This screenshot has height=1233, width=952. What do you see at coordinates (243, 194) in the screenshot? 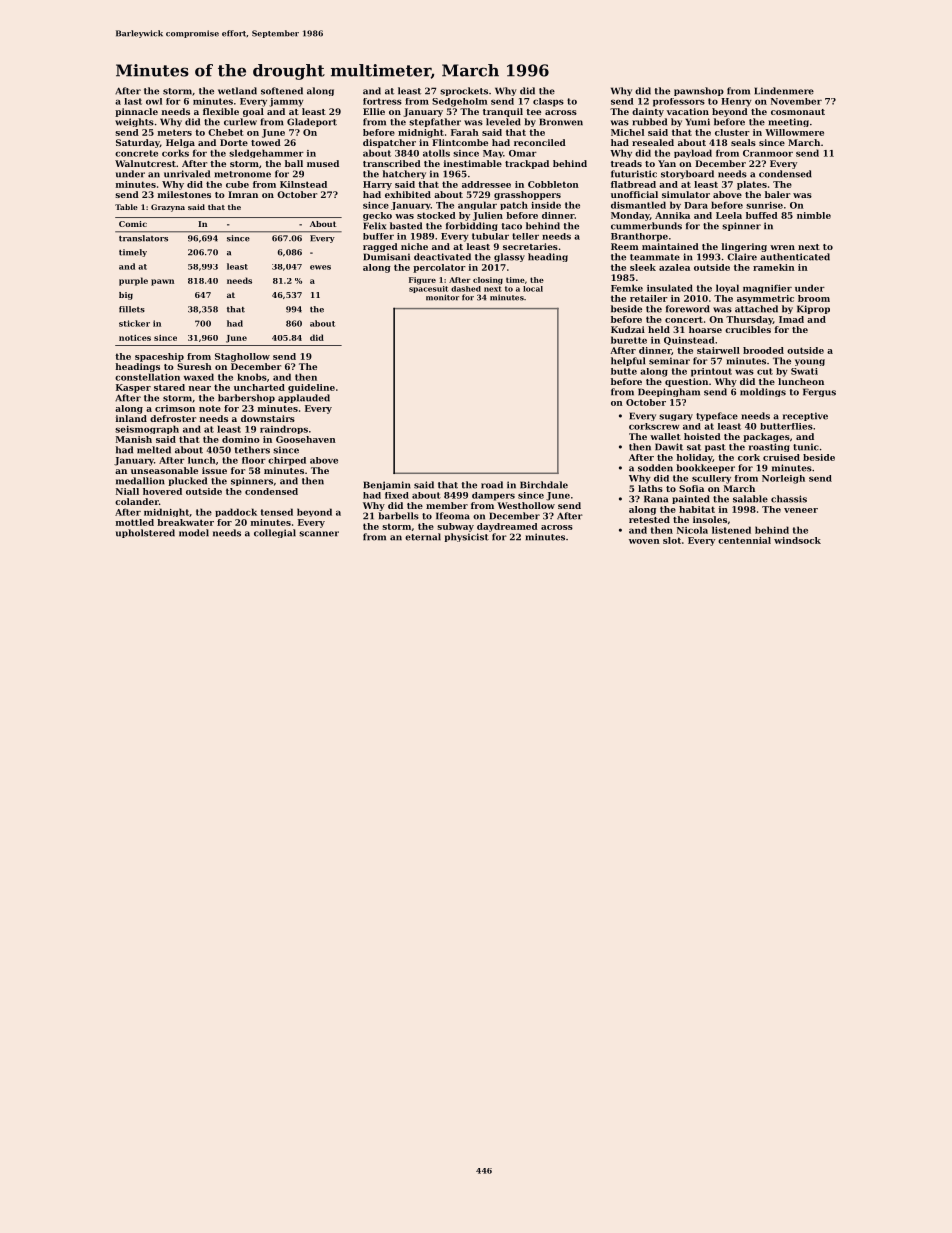
I see `Imran` at bounding box center [243, 194].
